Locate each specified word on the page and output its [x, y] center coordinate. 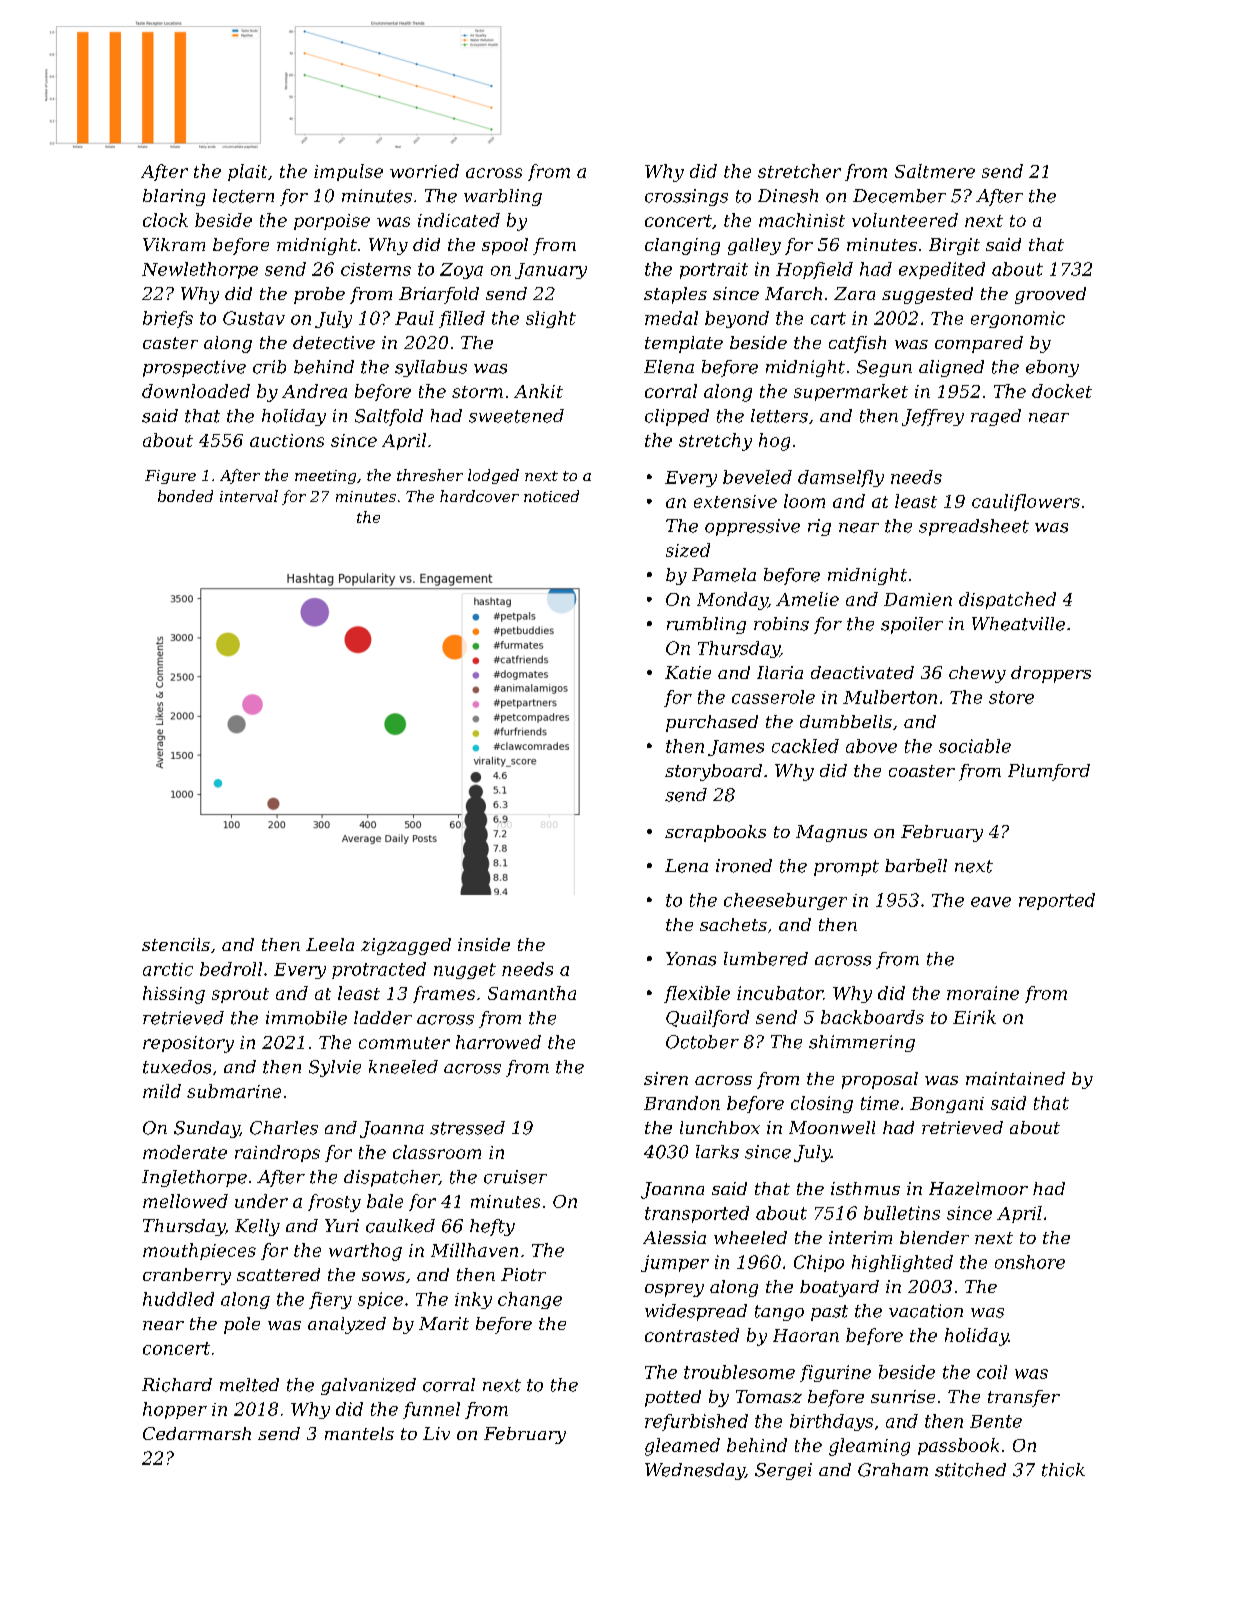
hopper [175, 1410]
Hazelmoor [978, 1188]
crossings [686, 197]
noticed [551, 496]
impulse [348, 172]
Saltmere [935, 171]
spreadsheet [974, 527]
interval [249, 496]
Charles [284, 1128]
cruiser [515, 1177]
